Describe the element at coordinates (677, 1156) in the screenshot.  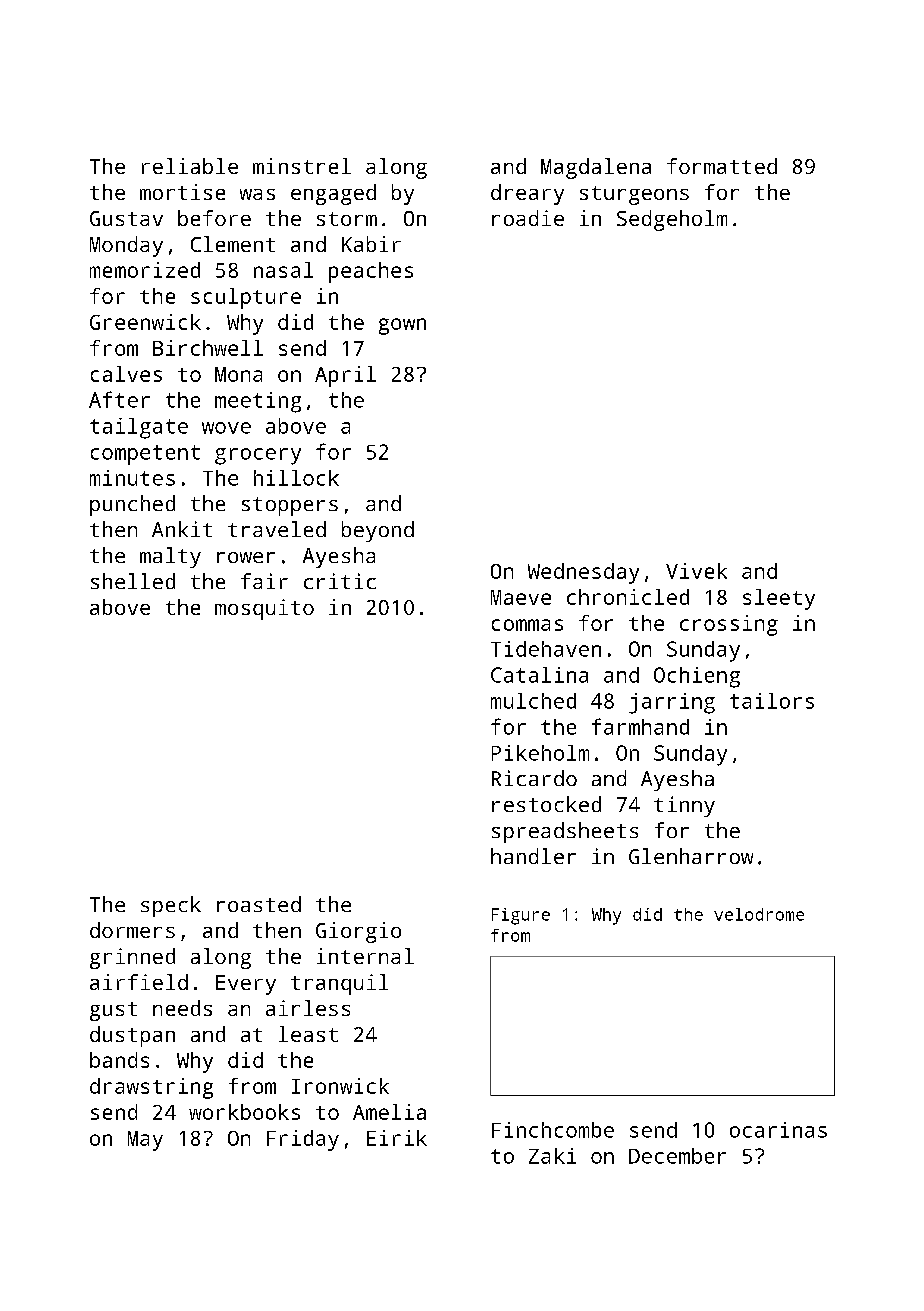
I see `December` at that location.
